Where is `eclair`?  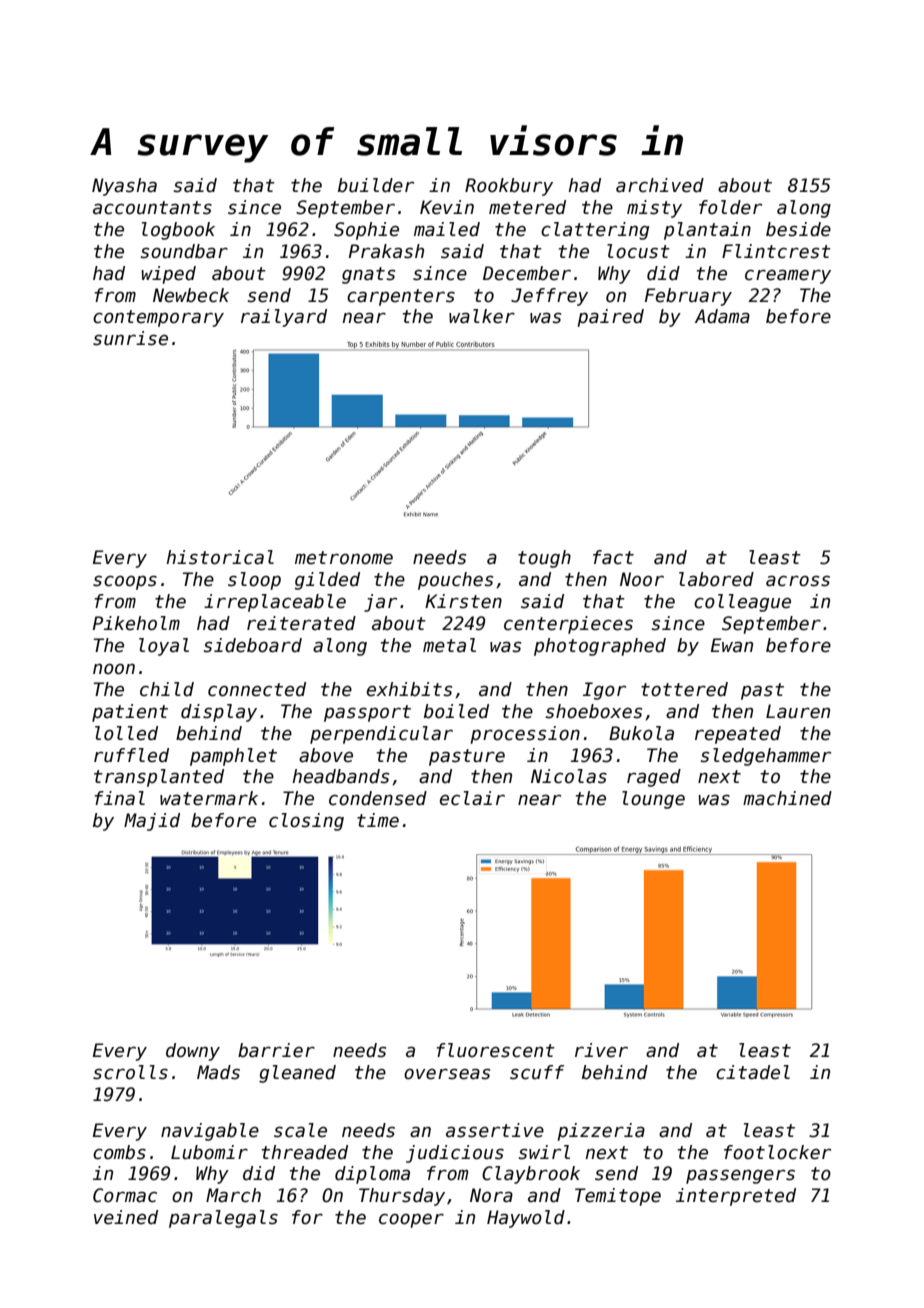
eclair is located at coordinates (472, 798).
